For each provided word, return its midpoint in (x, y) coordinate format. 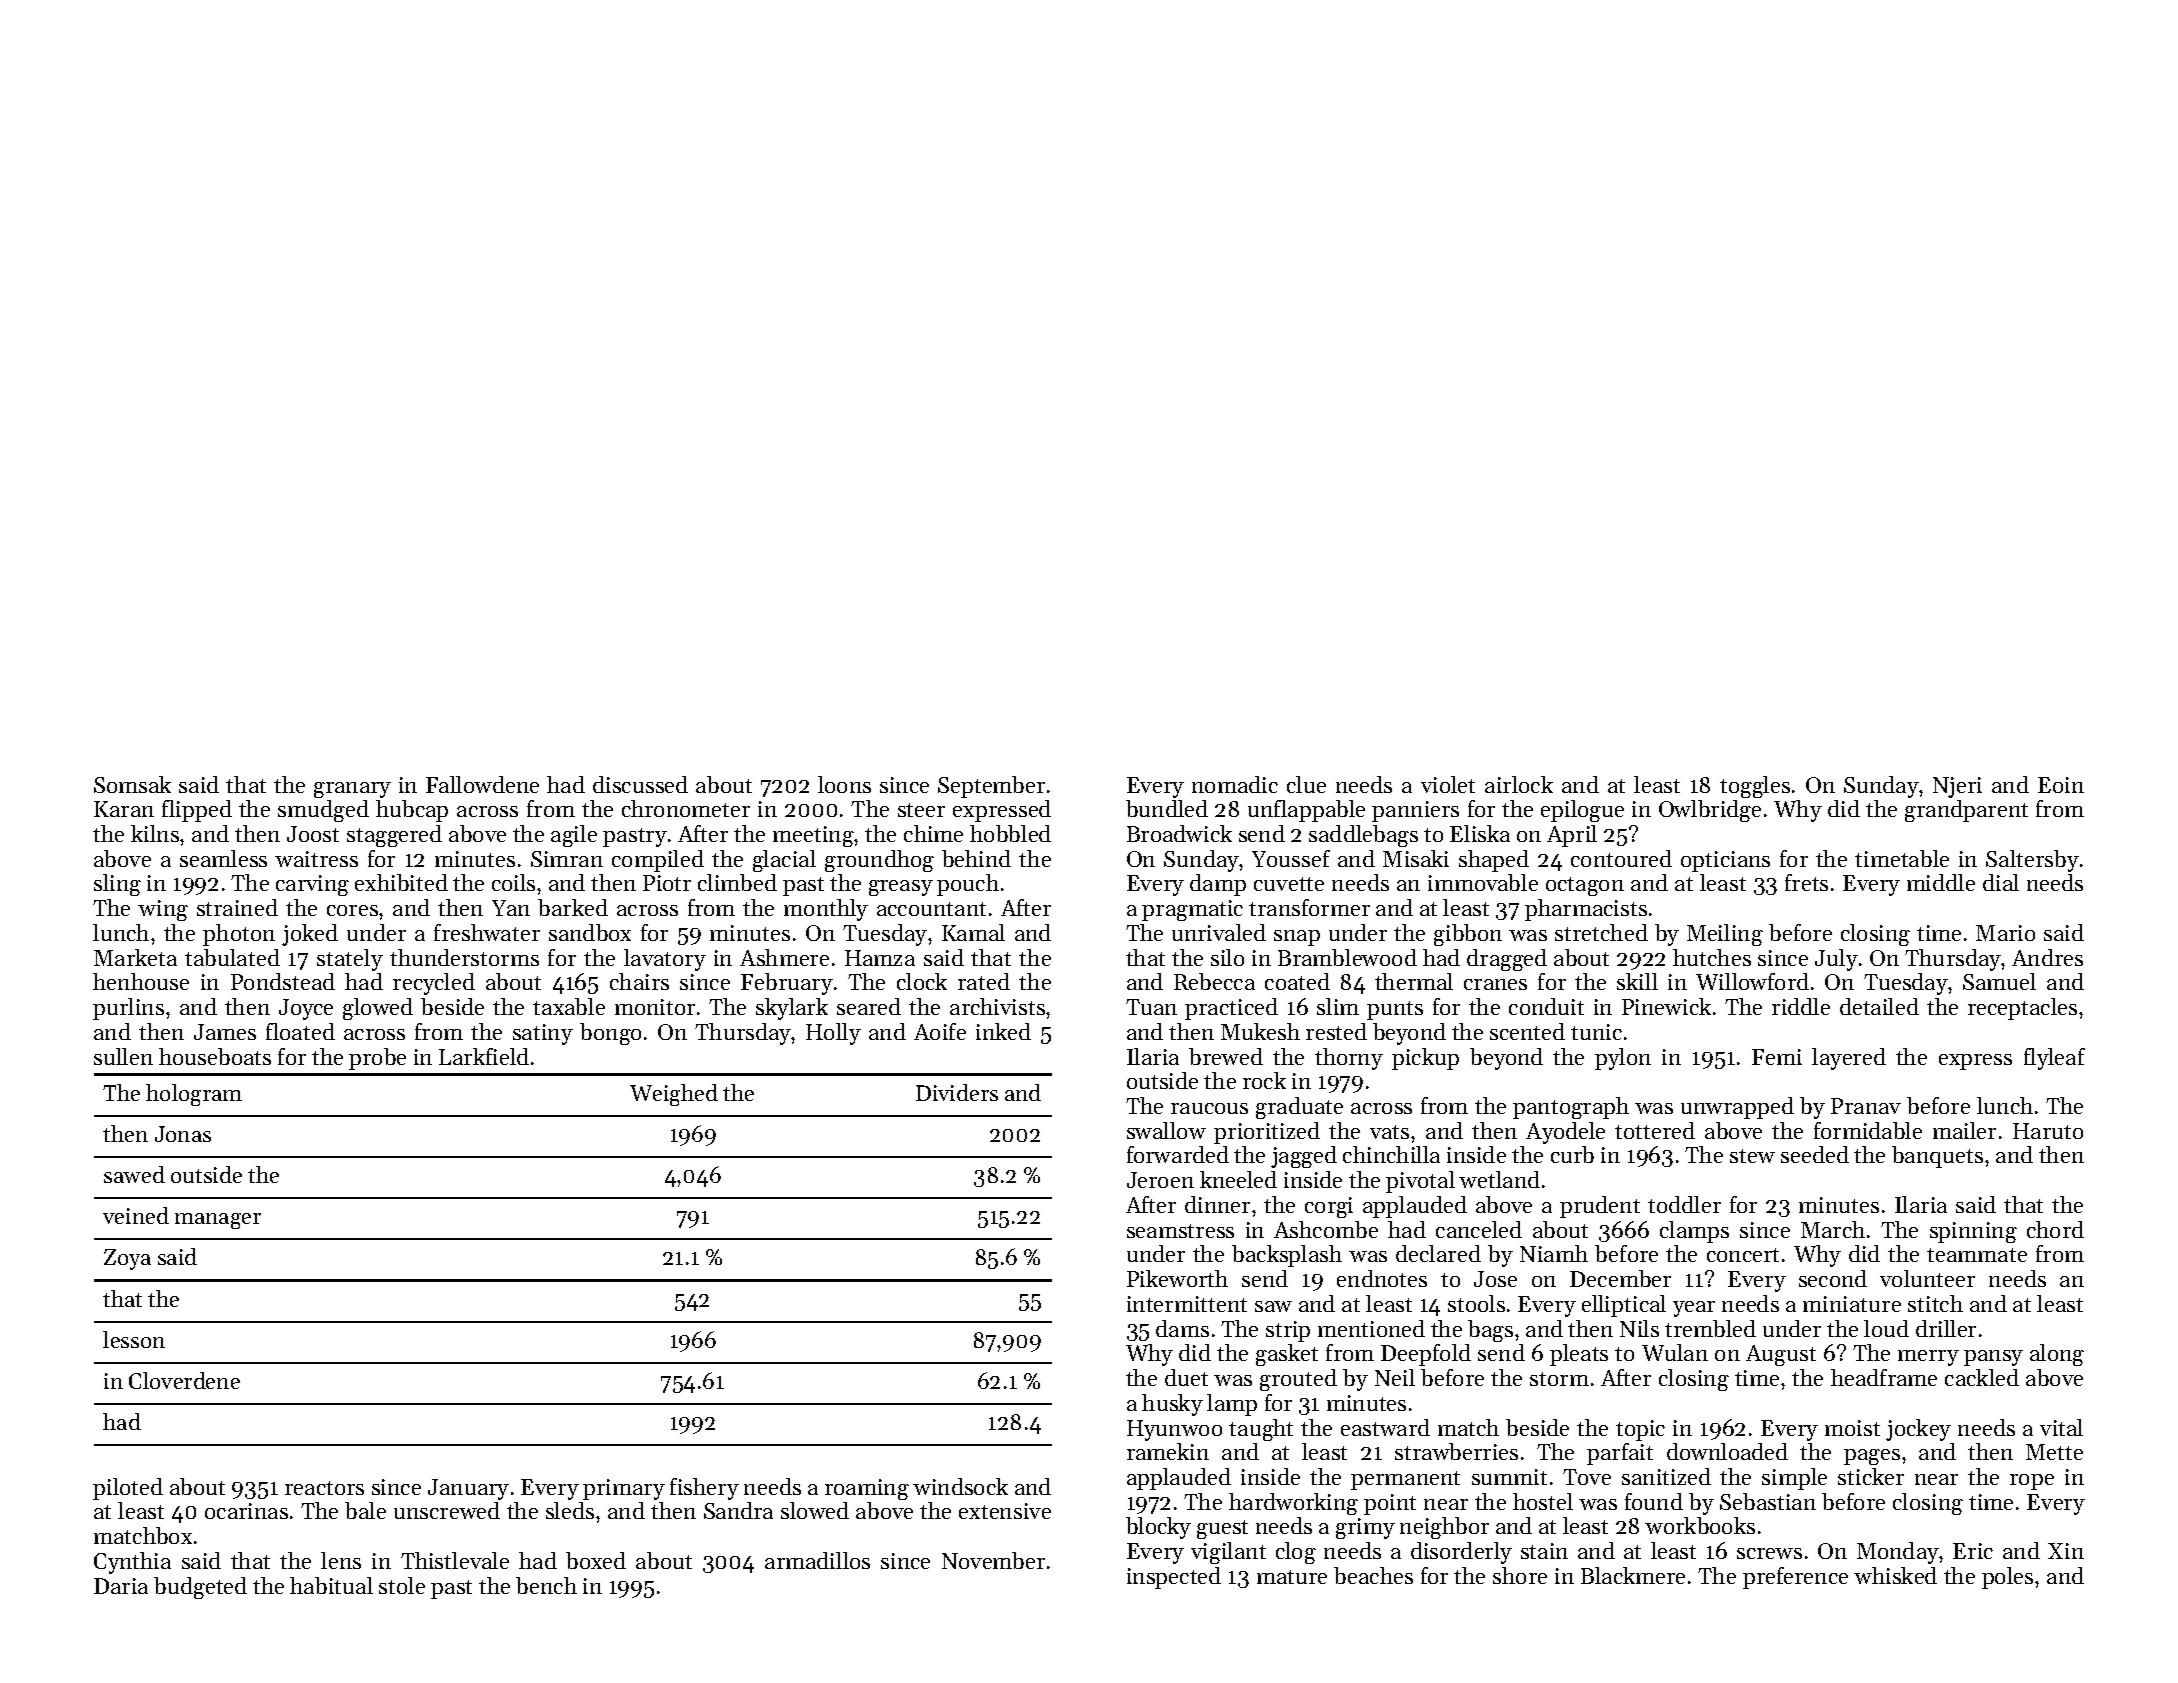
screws (1769, 1553)
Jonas (183, 1134)
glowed (378, 1009)
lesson (134, 1339)
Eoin (2061, 785)
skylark (792, 1009)
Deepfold (1426, 1355)
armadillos (817, 1560)
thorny (1349, 1059)
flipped (197, 811)
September (991, 787)
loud (1886, 1328)
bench (546, 1585)
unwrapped (1737, 1108)
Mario (2005, 933)
